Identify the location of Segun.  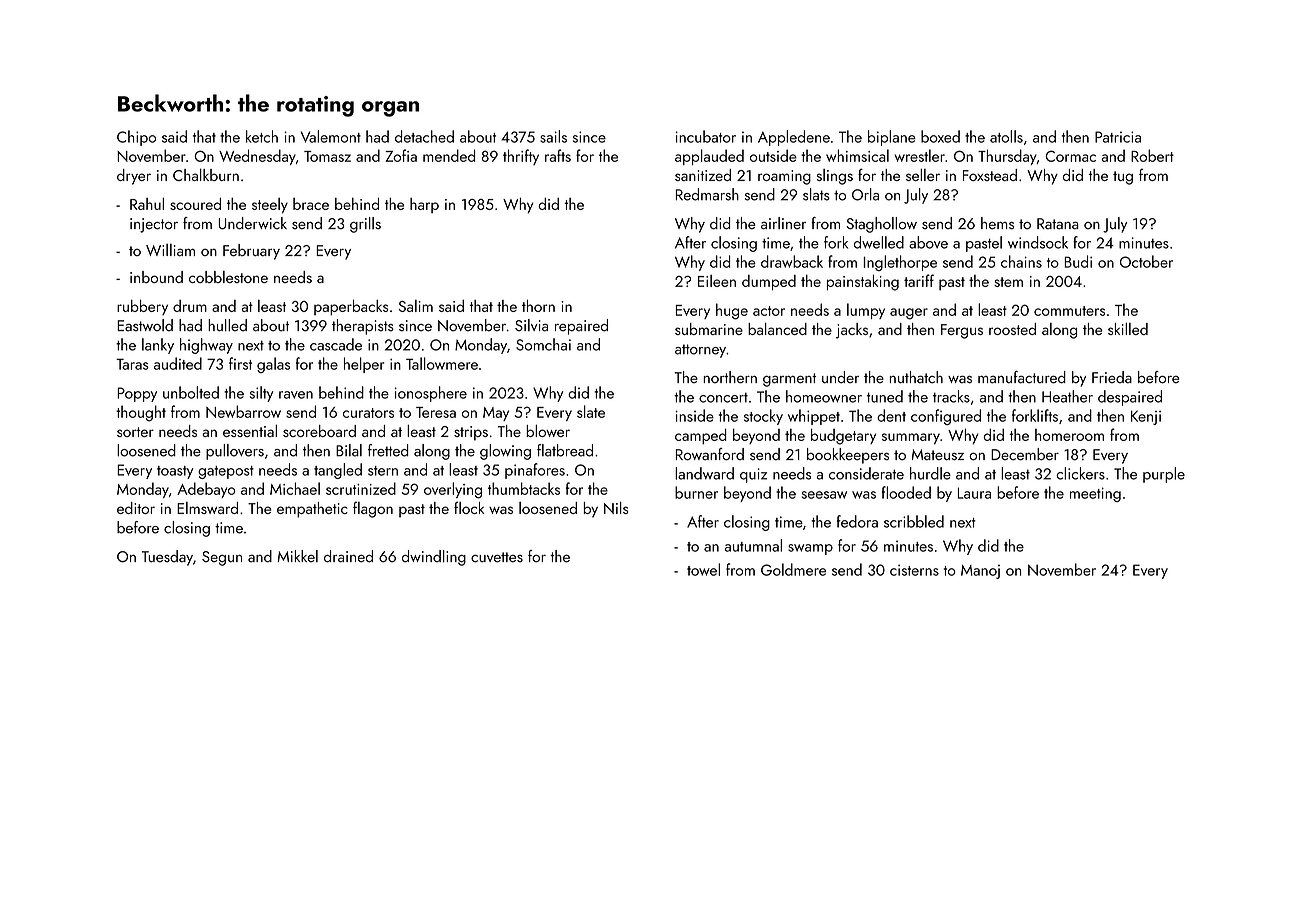
(222, 558).
